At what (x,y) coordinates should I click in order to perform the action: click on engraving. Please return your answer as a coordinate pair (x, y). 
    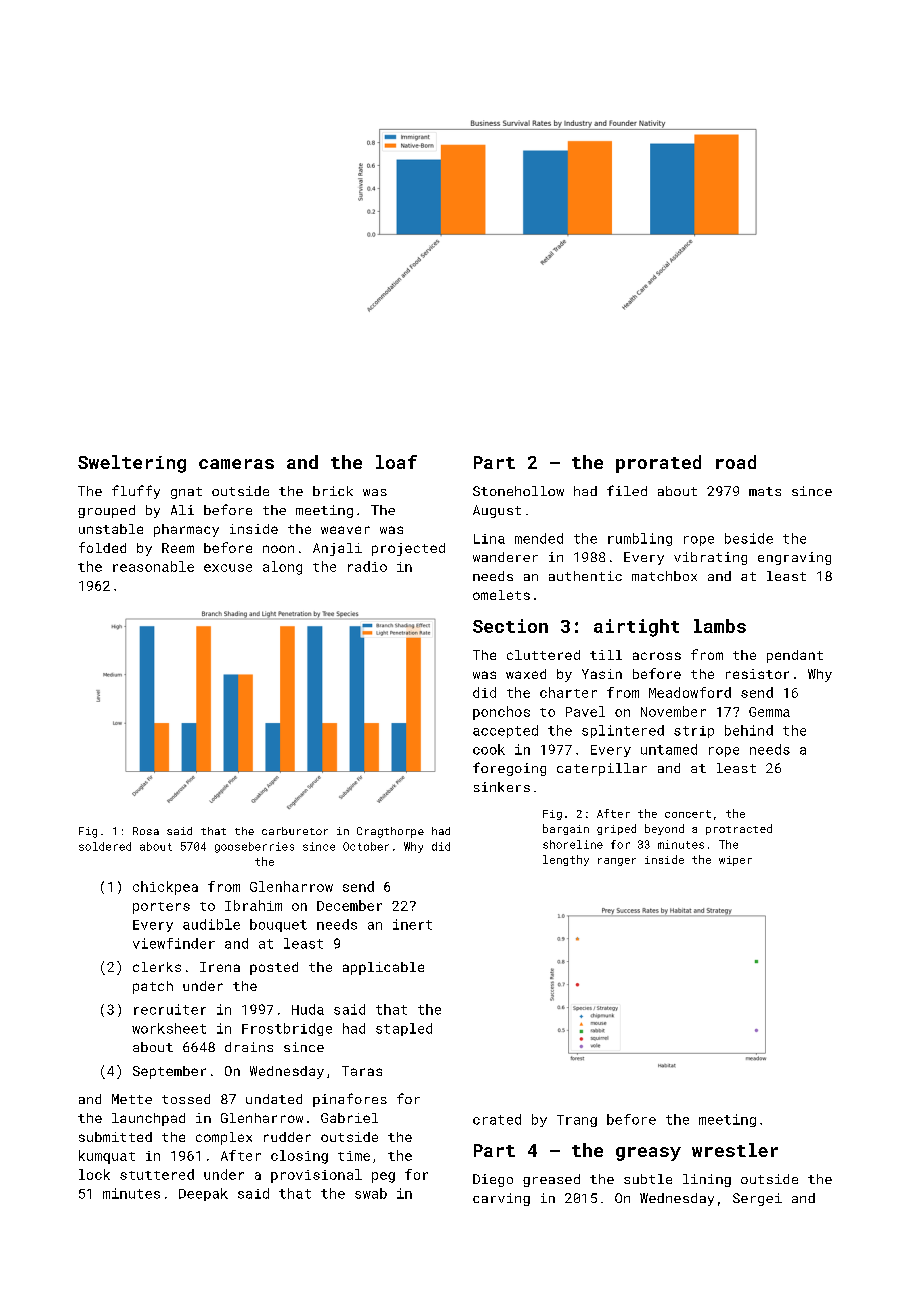
    Looking at the image, I should click on (794, 558).
